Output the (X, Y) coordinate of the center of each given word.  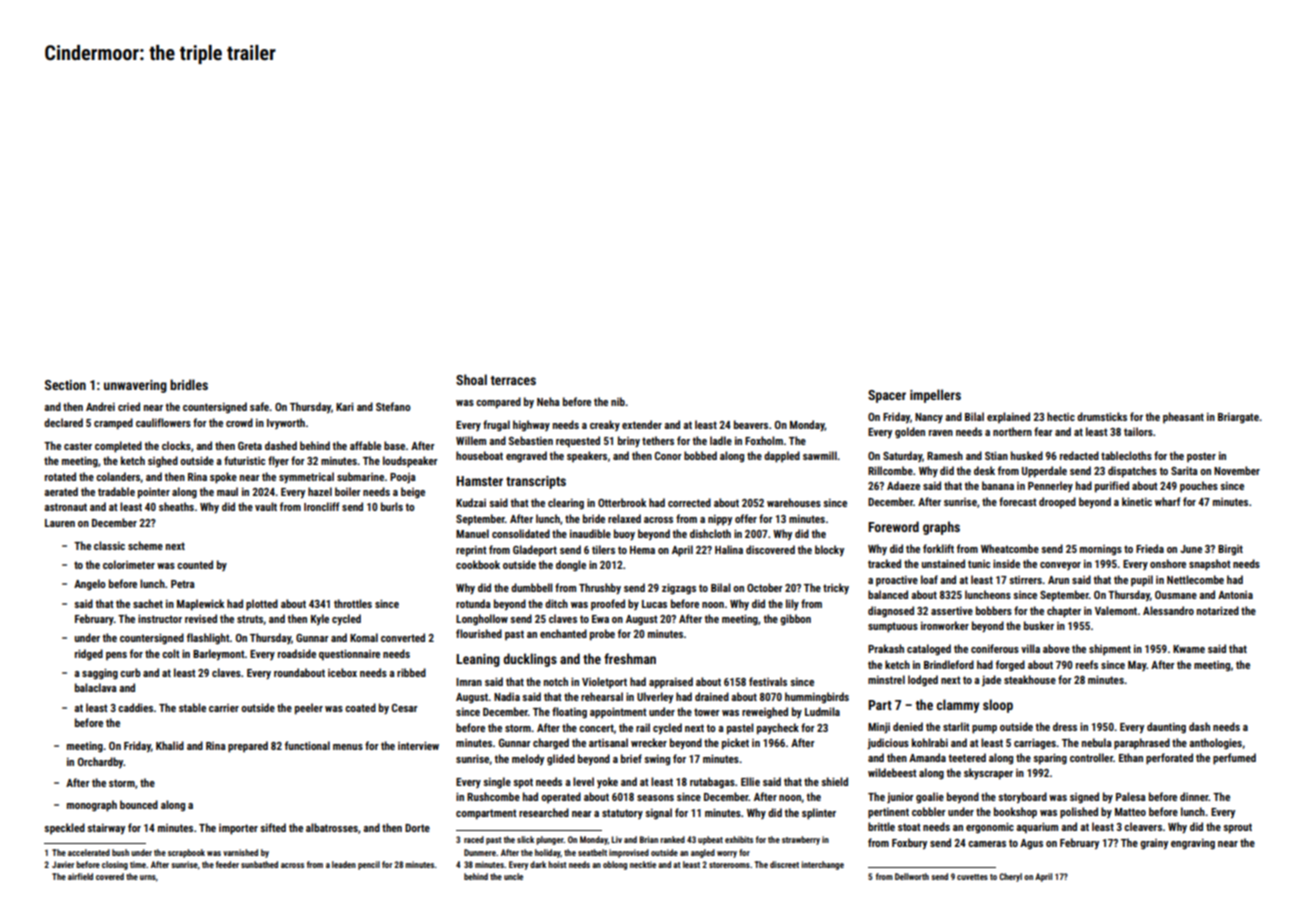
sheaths (176, 506)
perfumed (1234, 759)
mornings (1101, 550)
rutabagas (712, 783)
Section (65, 385)
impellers (935, 396)
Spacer (887, 396)
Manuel (472, 533)
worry (727, 854)
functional (307, 745)
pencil (369, 865)
